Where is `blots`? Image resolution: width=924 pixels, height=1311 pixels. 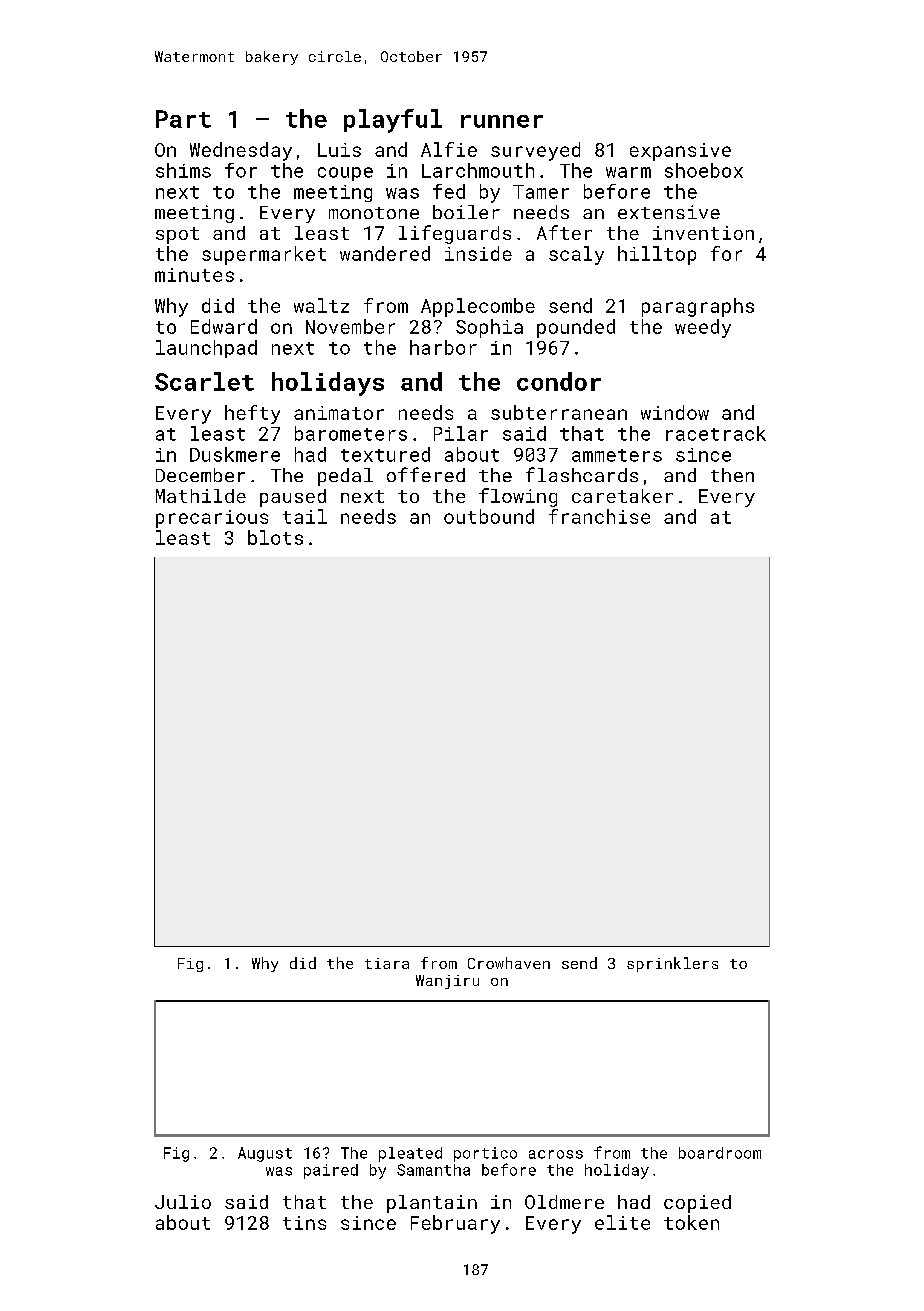
blots is located at coordinates (275, 537).
